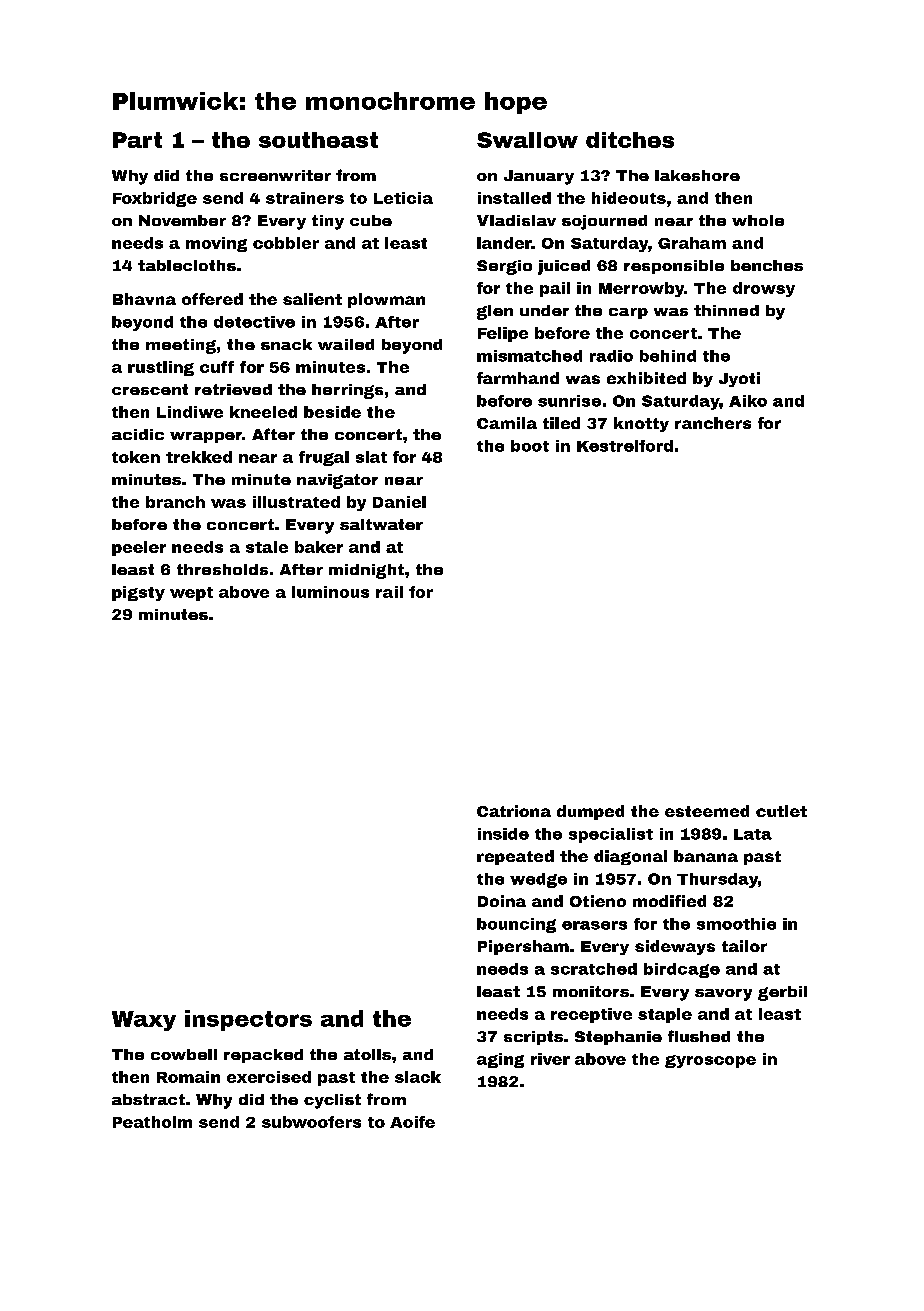  I want to click on tailor, so click(744, 946).
